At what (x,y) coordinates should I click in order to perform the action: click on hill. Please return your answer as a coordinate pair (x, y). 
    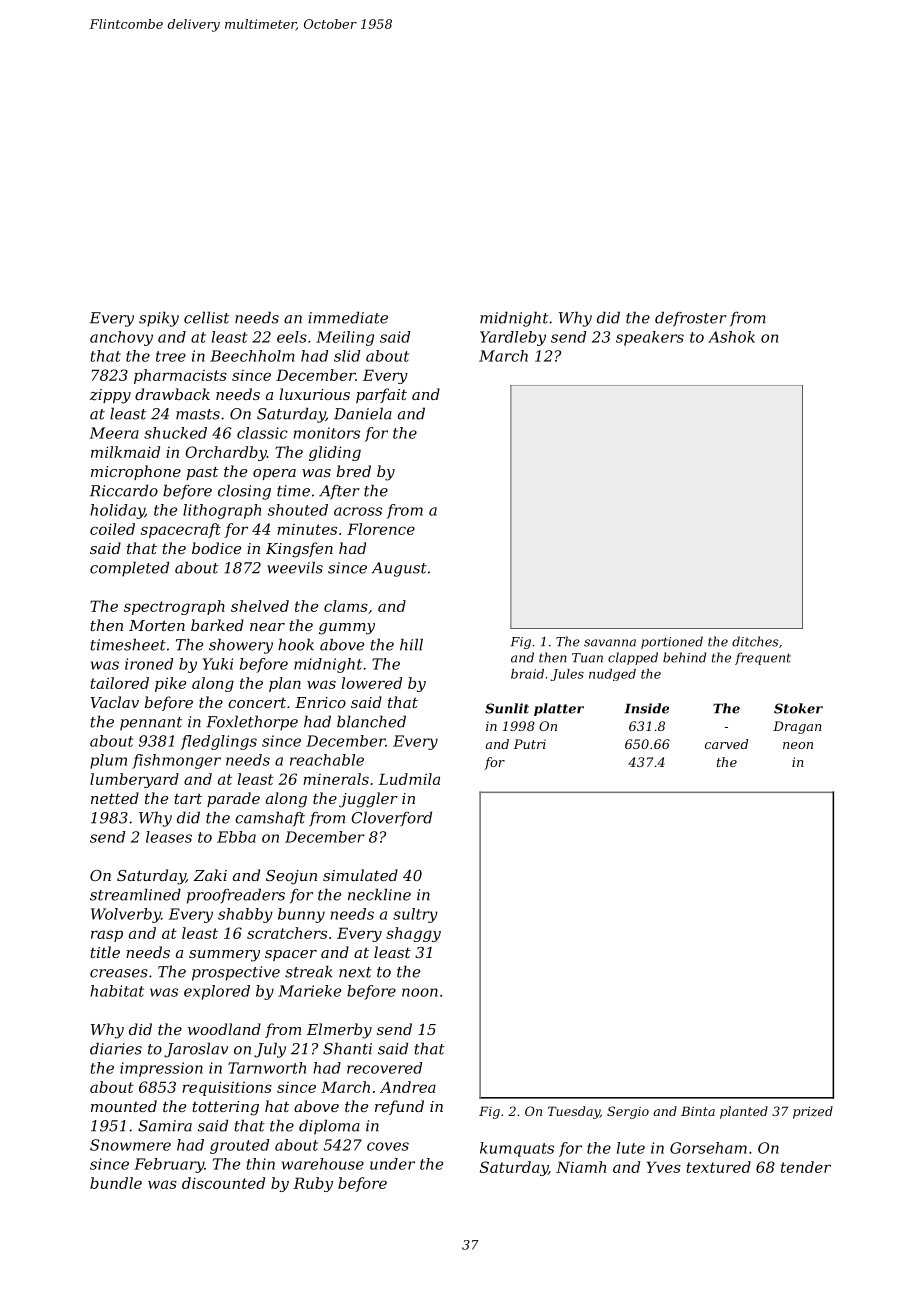
    Looking at the image, I should click on (411, 644).
